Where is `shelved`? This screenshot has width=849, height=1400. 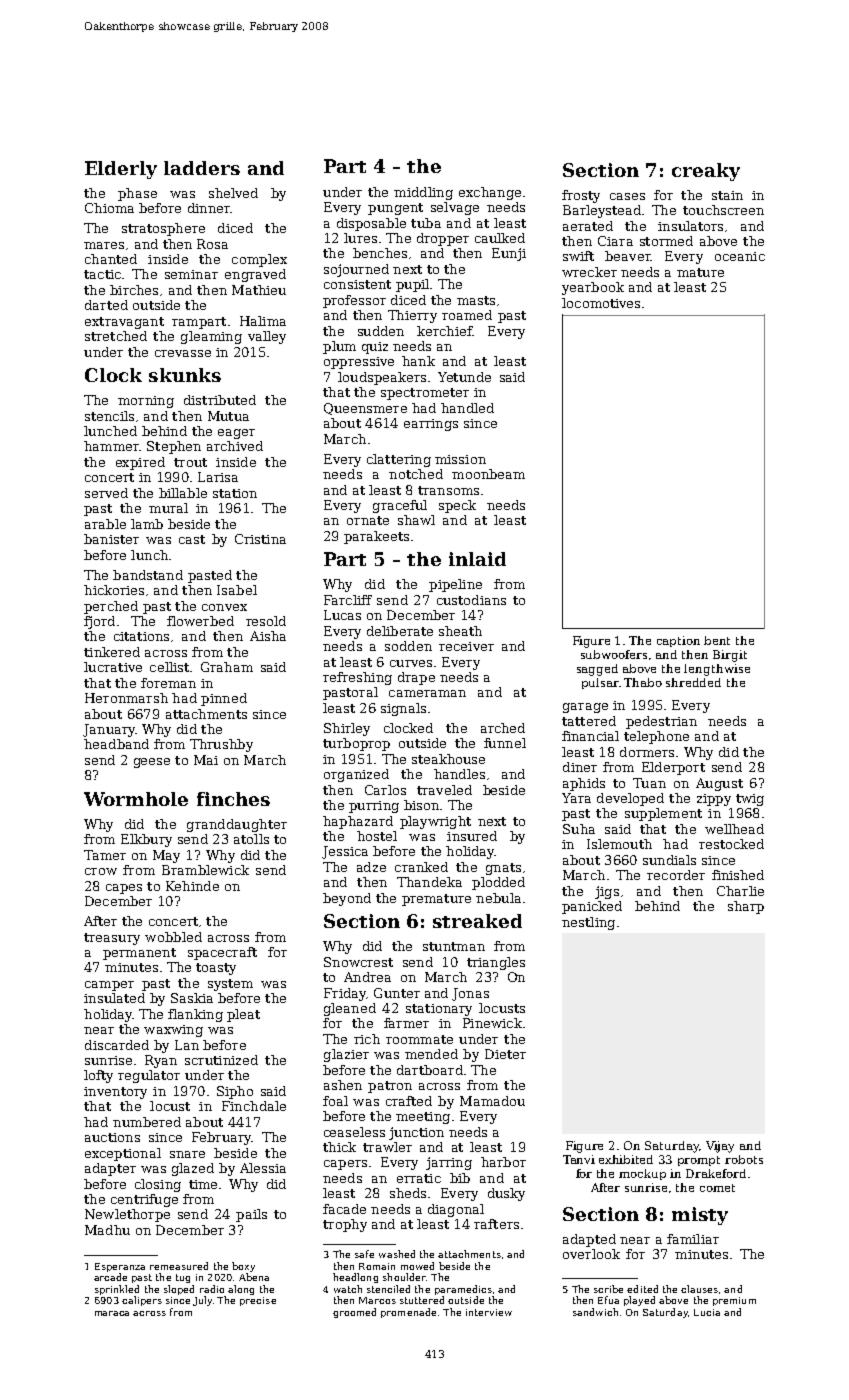 shelved is located at coordinates (233, 193).
